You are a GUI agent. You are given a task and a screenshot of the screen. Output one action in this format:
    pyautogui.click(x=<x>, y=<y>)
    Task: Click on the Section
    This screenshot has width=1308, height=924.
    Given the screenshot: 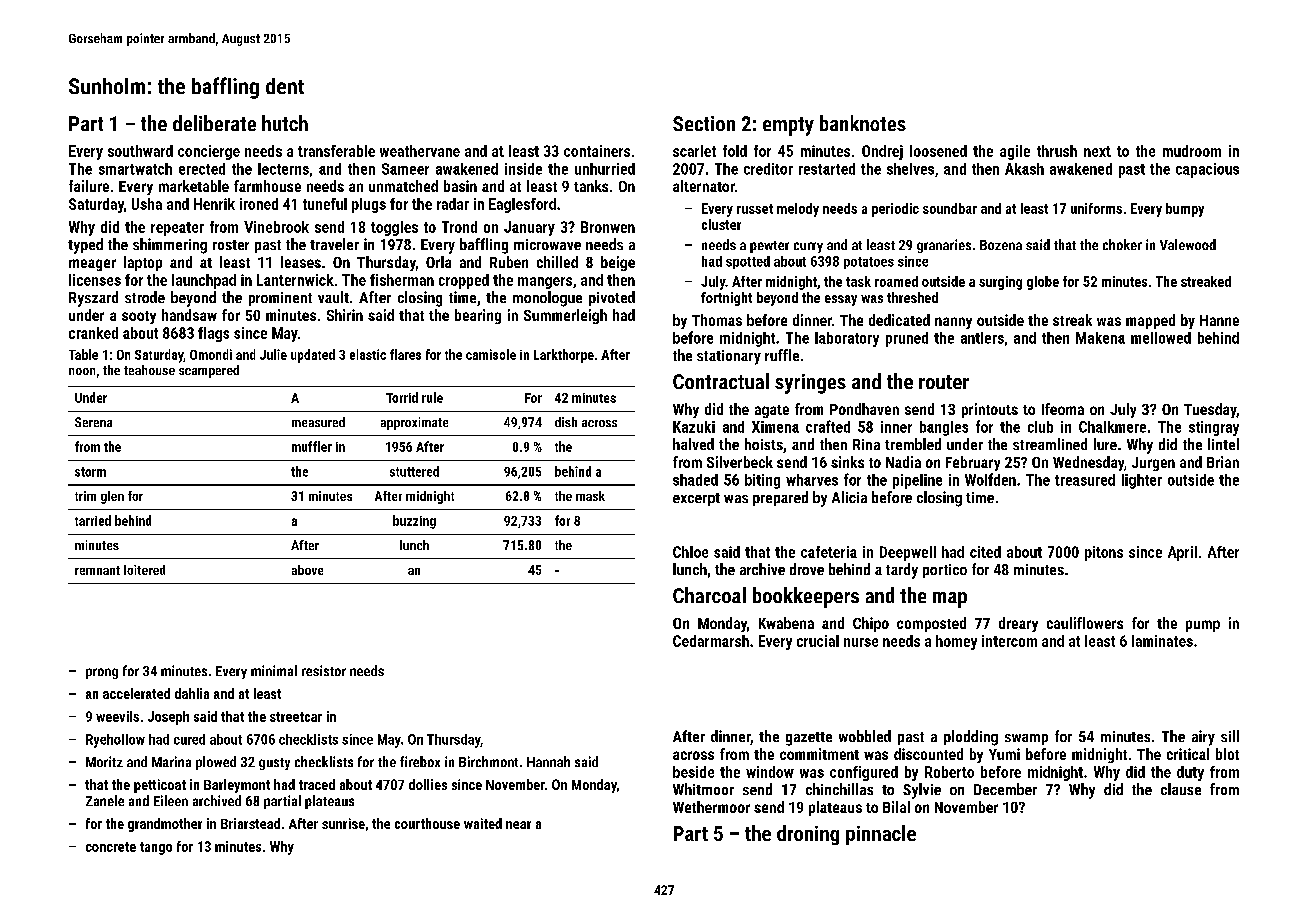 What is the action you would take?
    pyautogui.click(x=704, y=123)
